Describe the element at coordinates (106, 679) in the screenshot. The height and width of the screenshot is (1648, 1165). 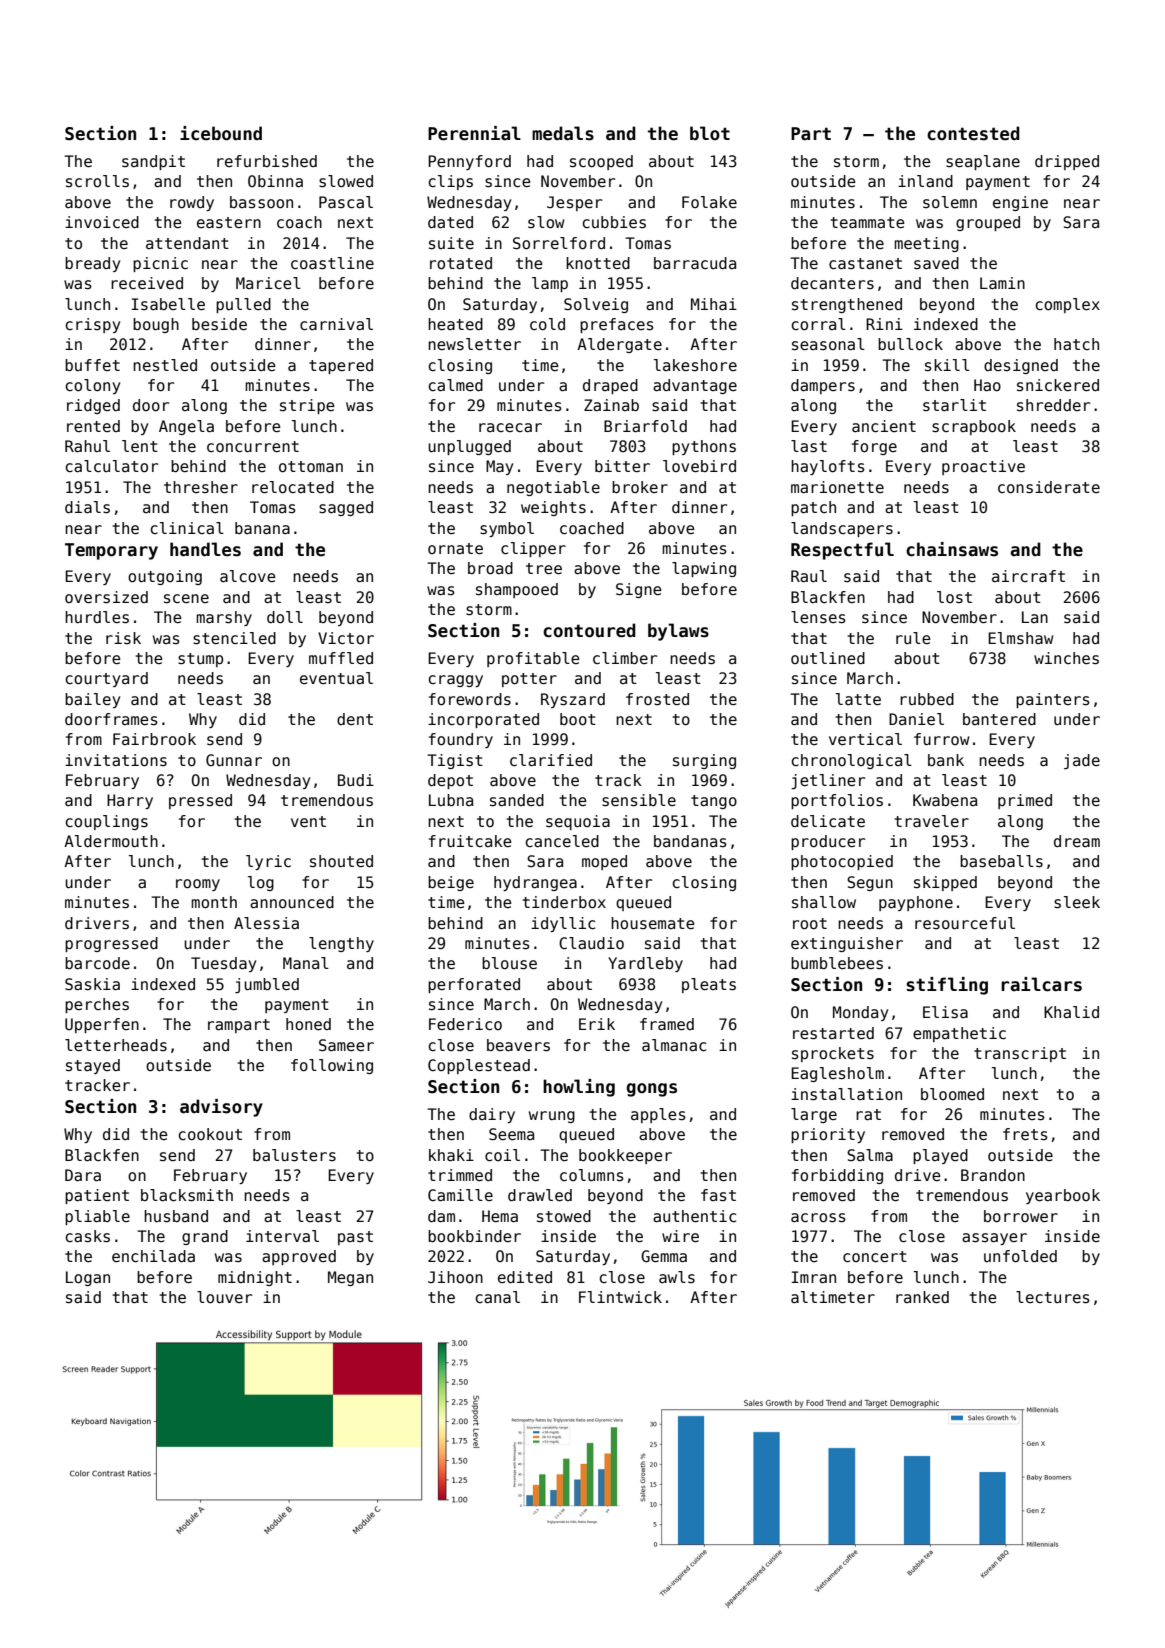
I see `courtyard` at that location.
